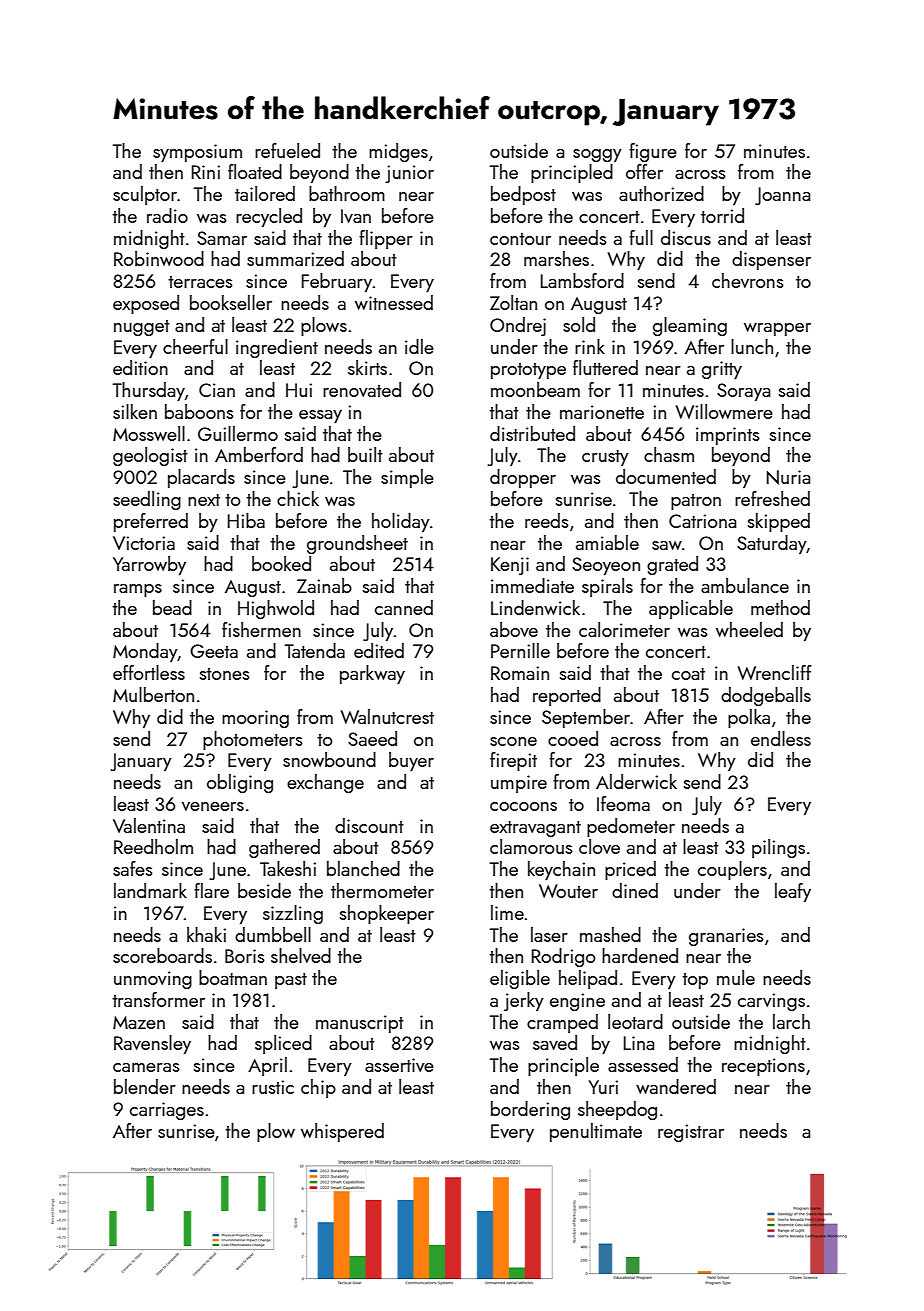  Describe the element at coordinates (523, 195) in the image. I see `bedpost` at that location.
